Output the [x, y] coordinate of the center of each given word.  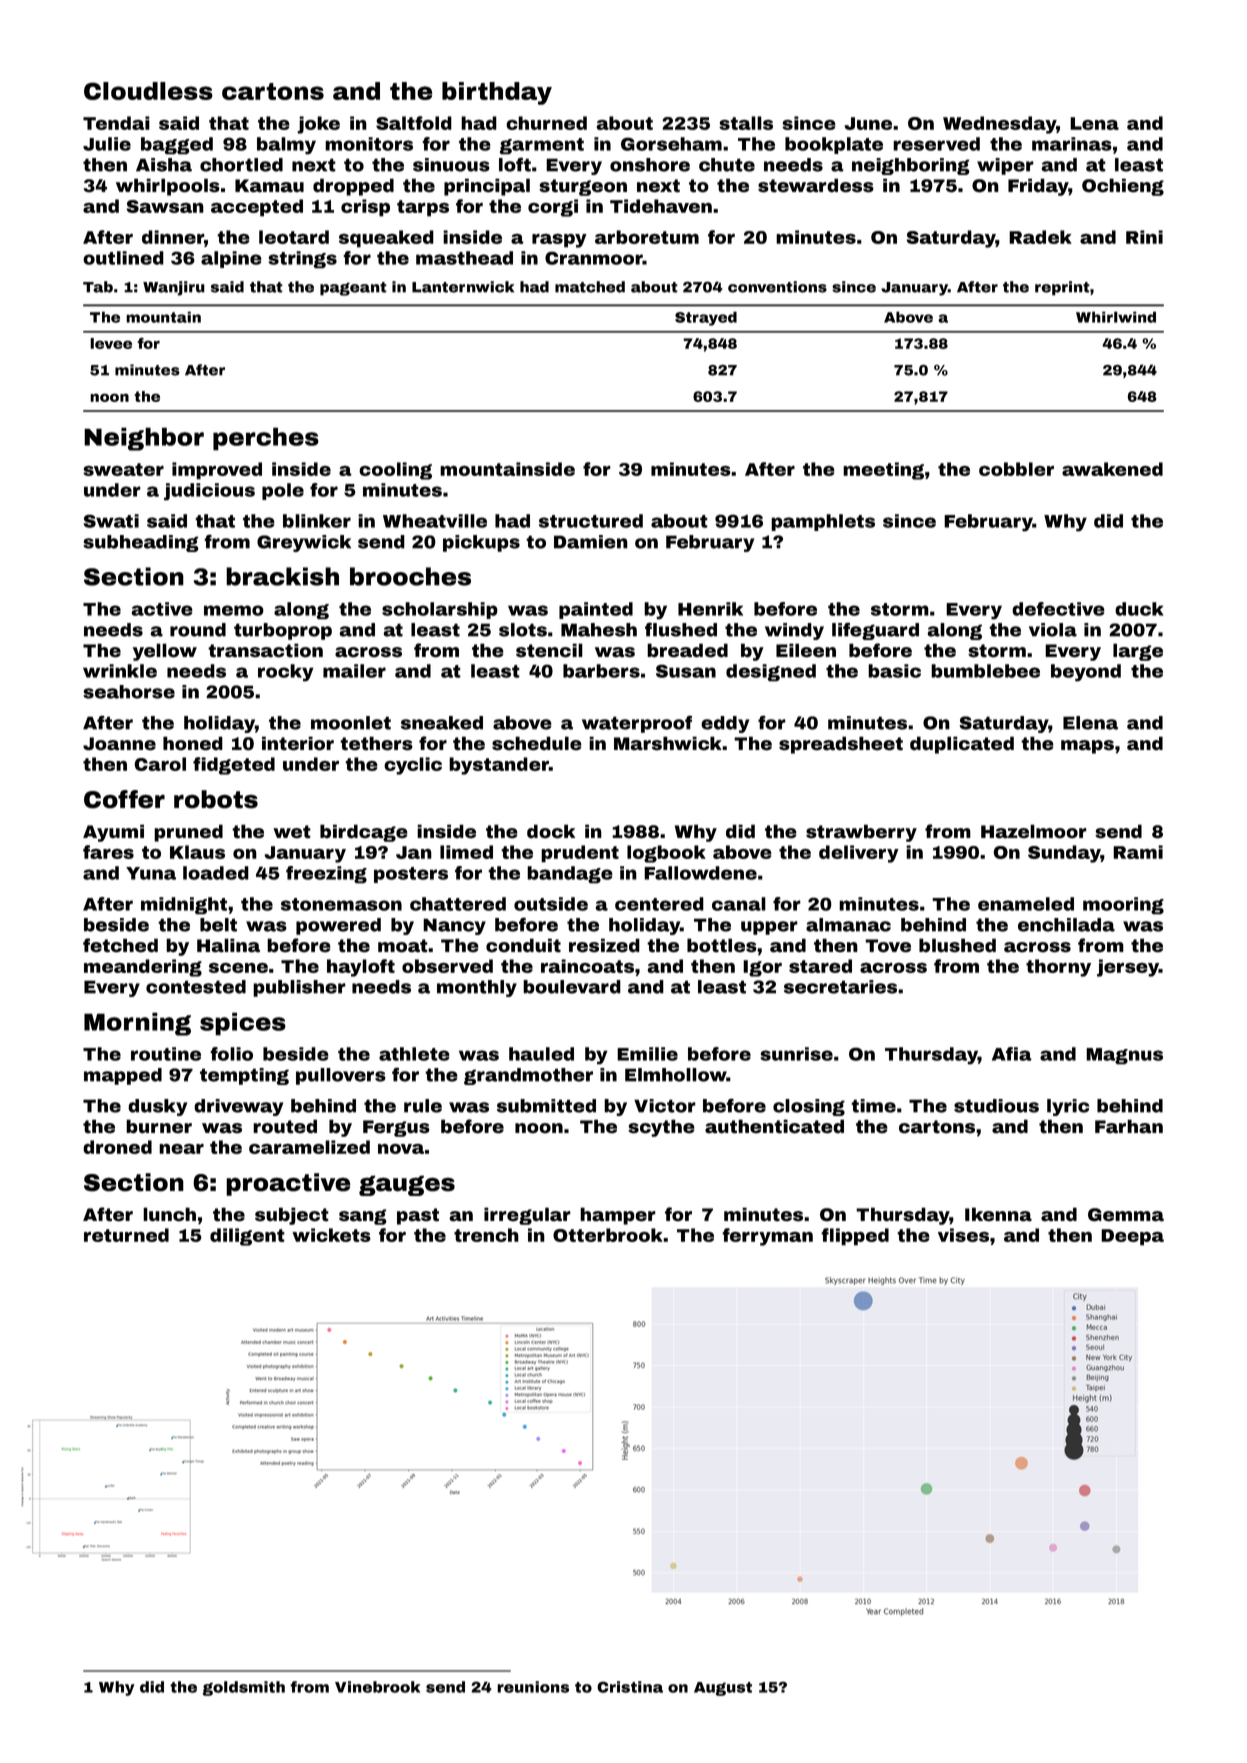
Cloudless [148, 91]
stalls [746, 123]
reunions [533, 1687]
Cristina [630, 1687]
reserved [936, 144]
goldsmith [244, 1688]
